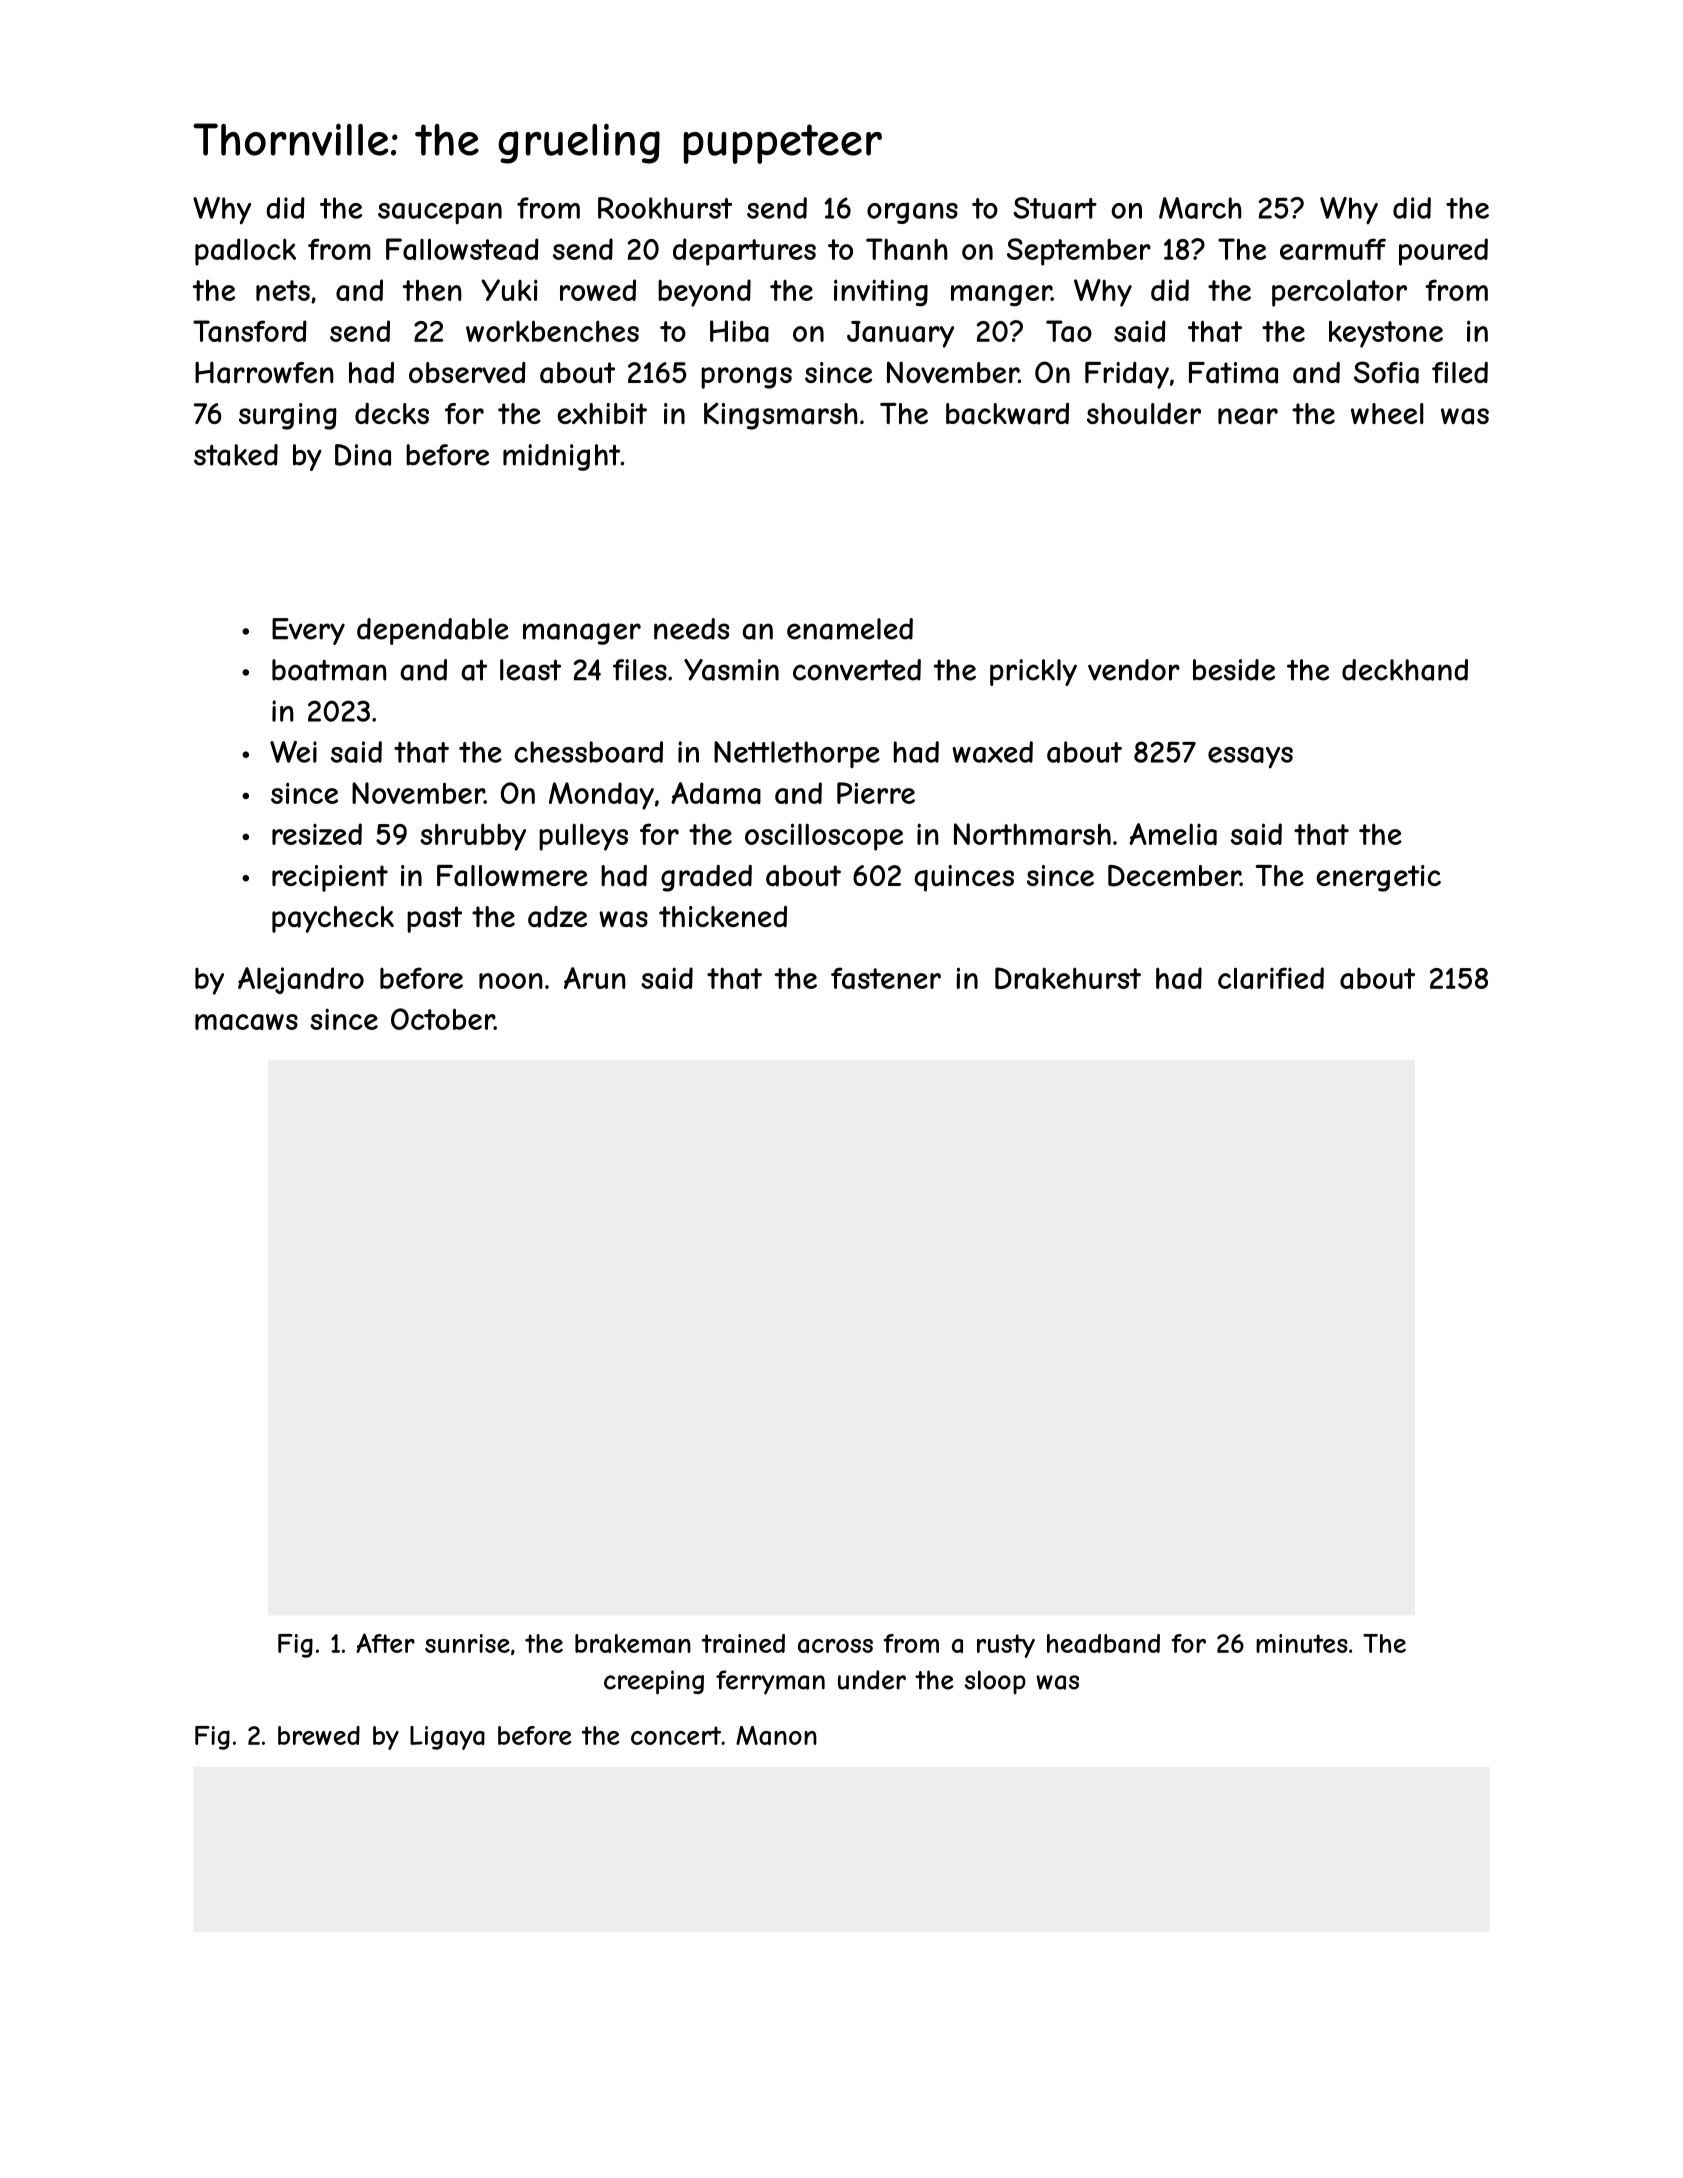  Describe the element at coordinates (1271, 978) in the screenshot. I see `clarified` at that location.
